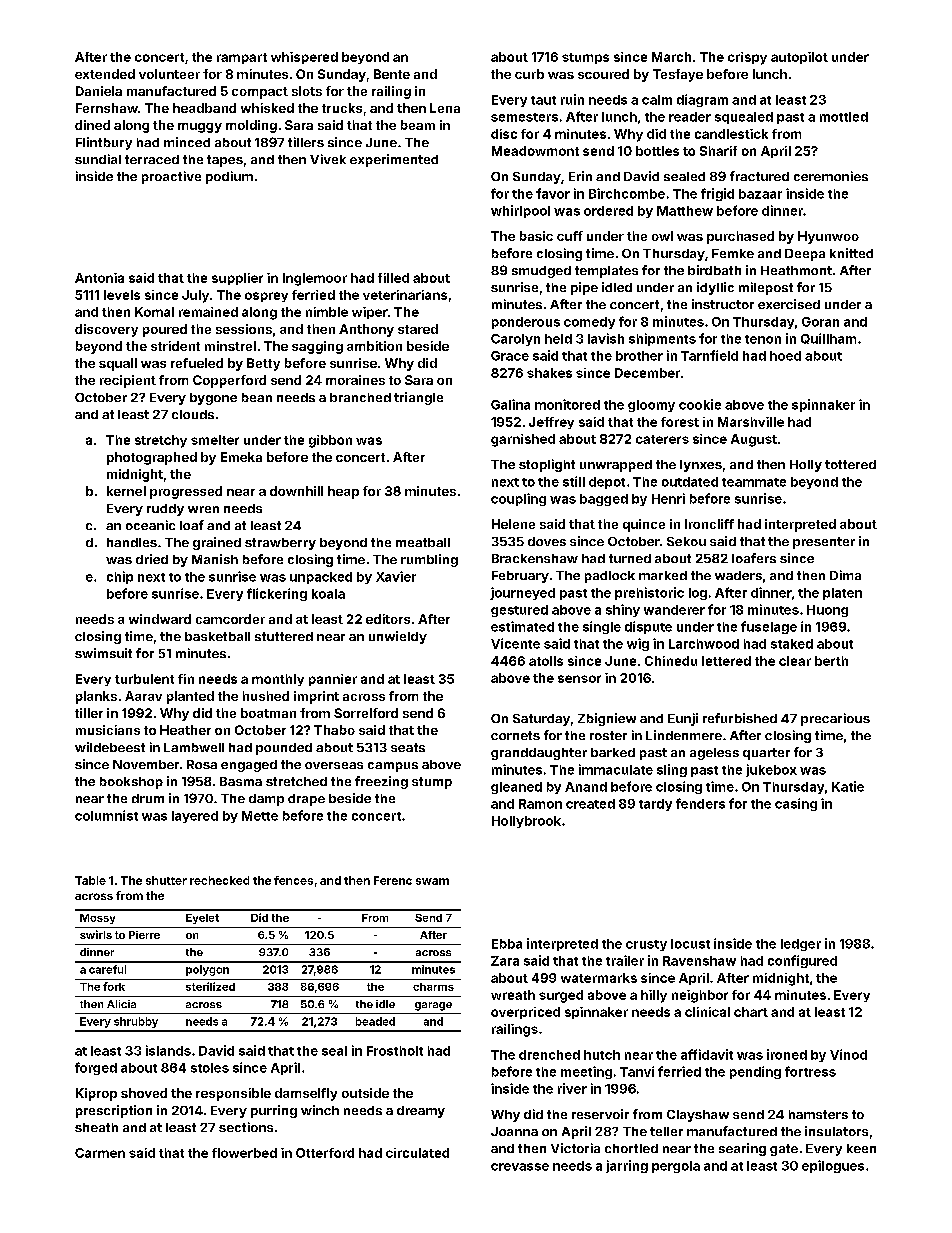  I want to click on wanderer, so click(674, 610).
